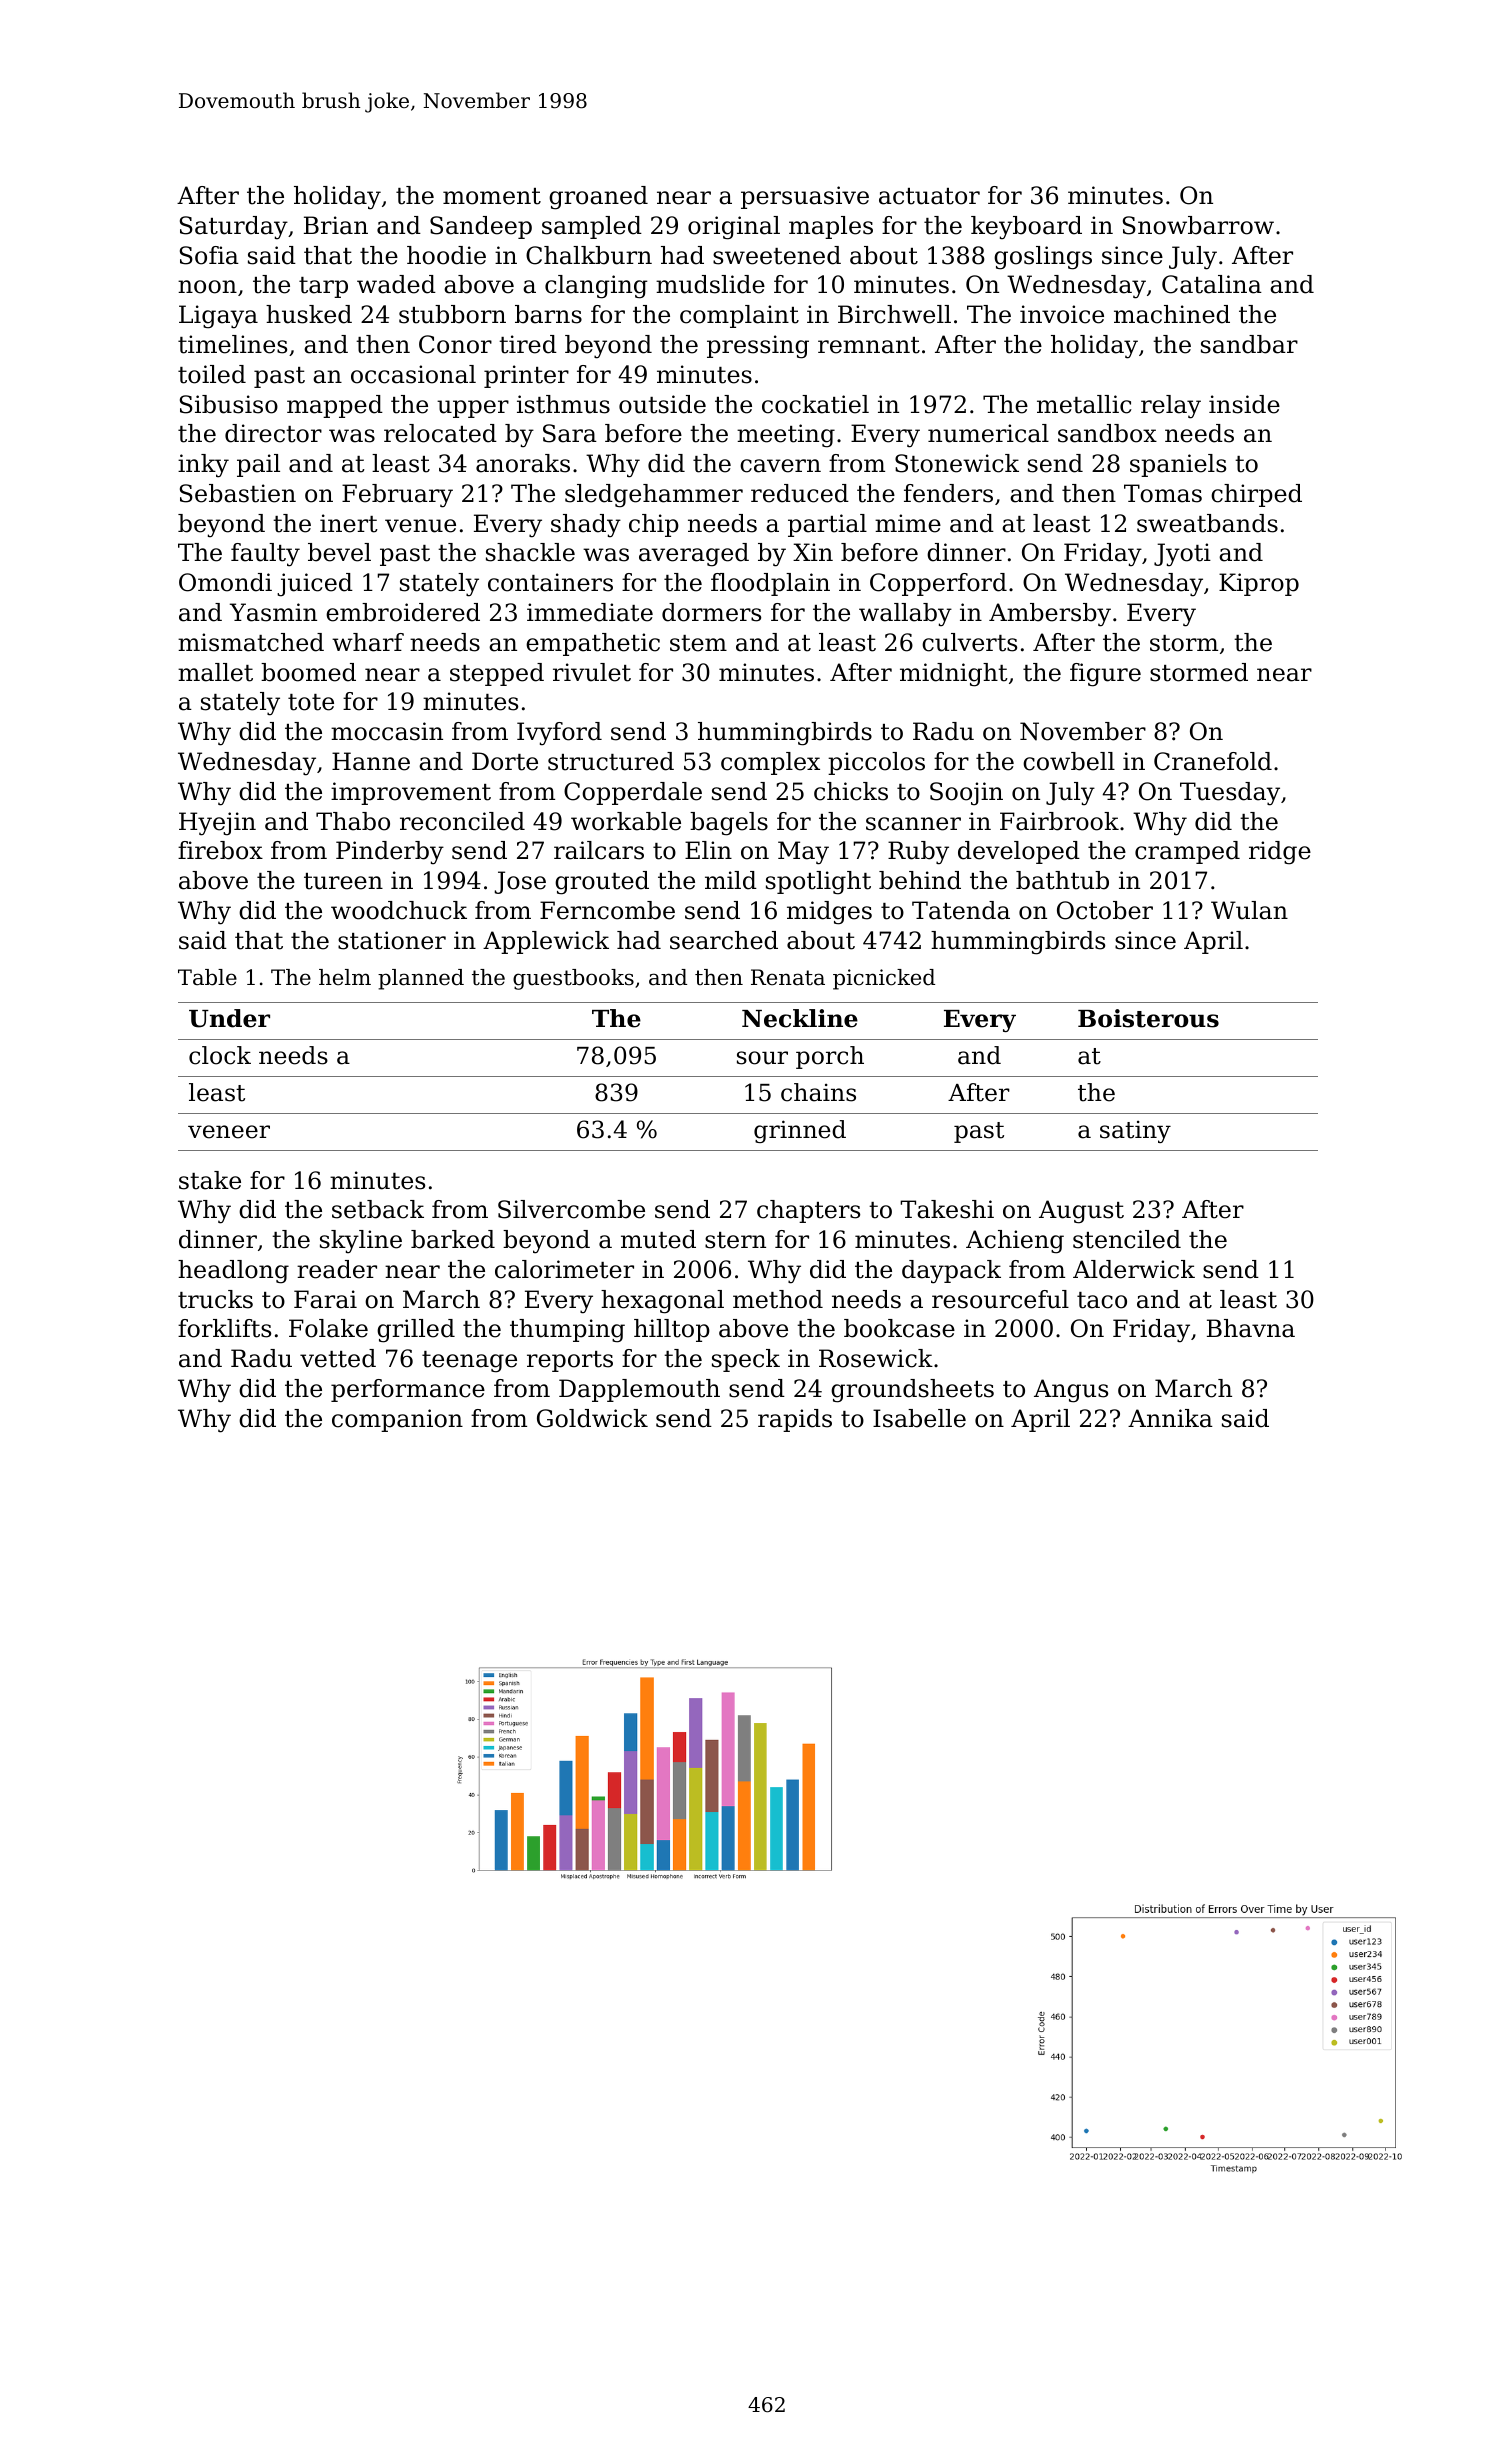  What do you see at coordinates (328, 1328) in the image?
I see `Folake` at bounding box center [328, 1328].
